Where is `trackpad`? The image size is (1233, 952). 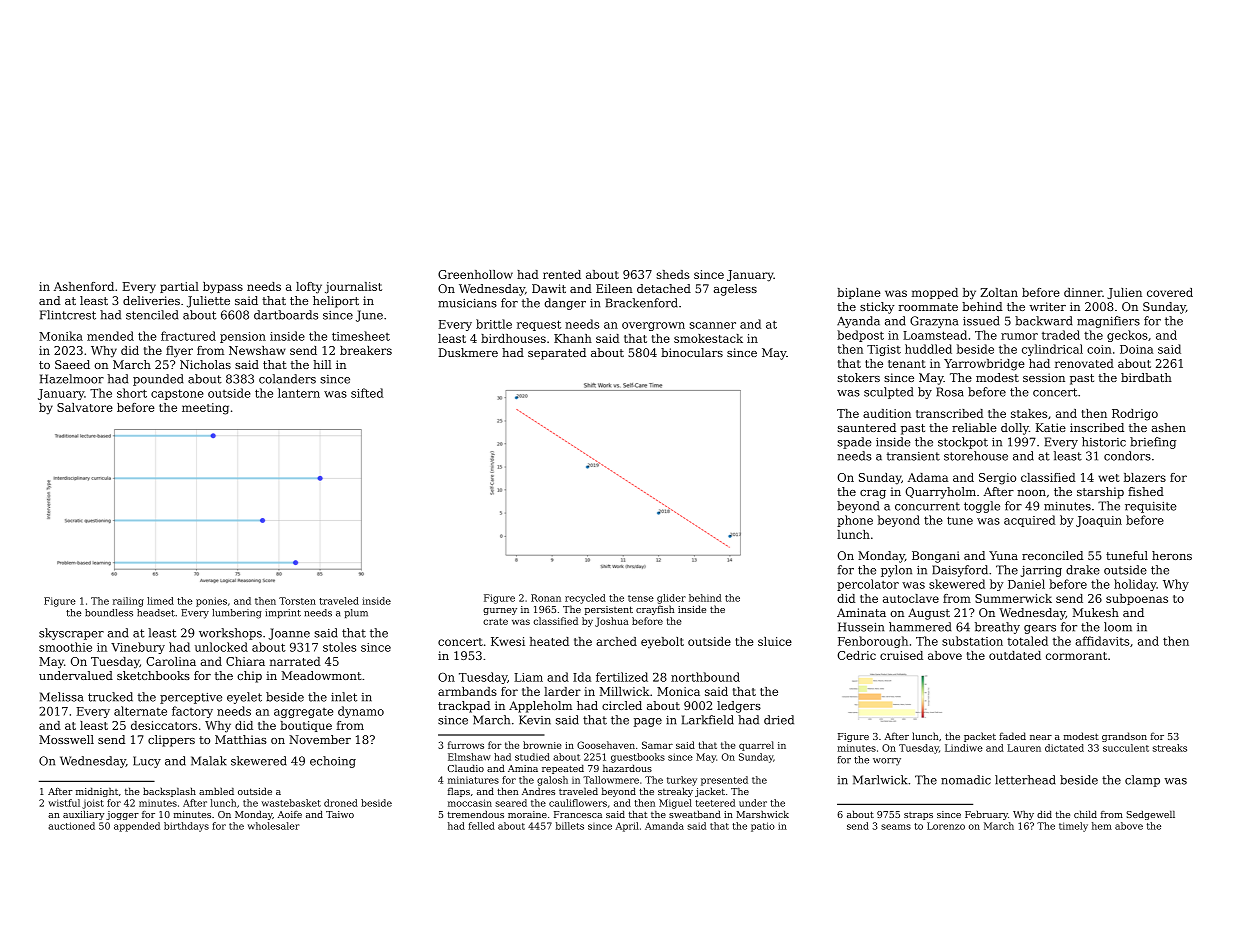 trackpad is located at coordinates (464, 707).
